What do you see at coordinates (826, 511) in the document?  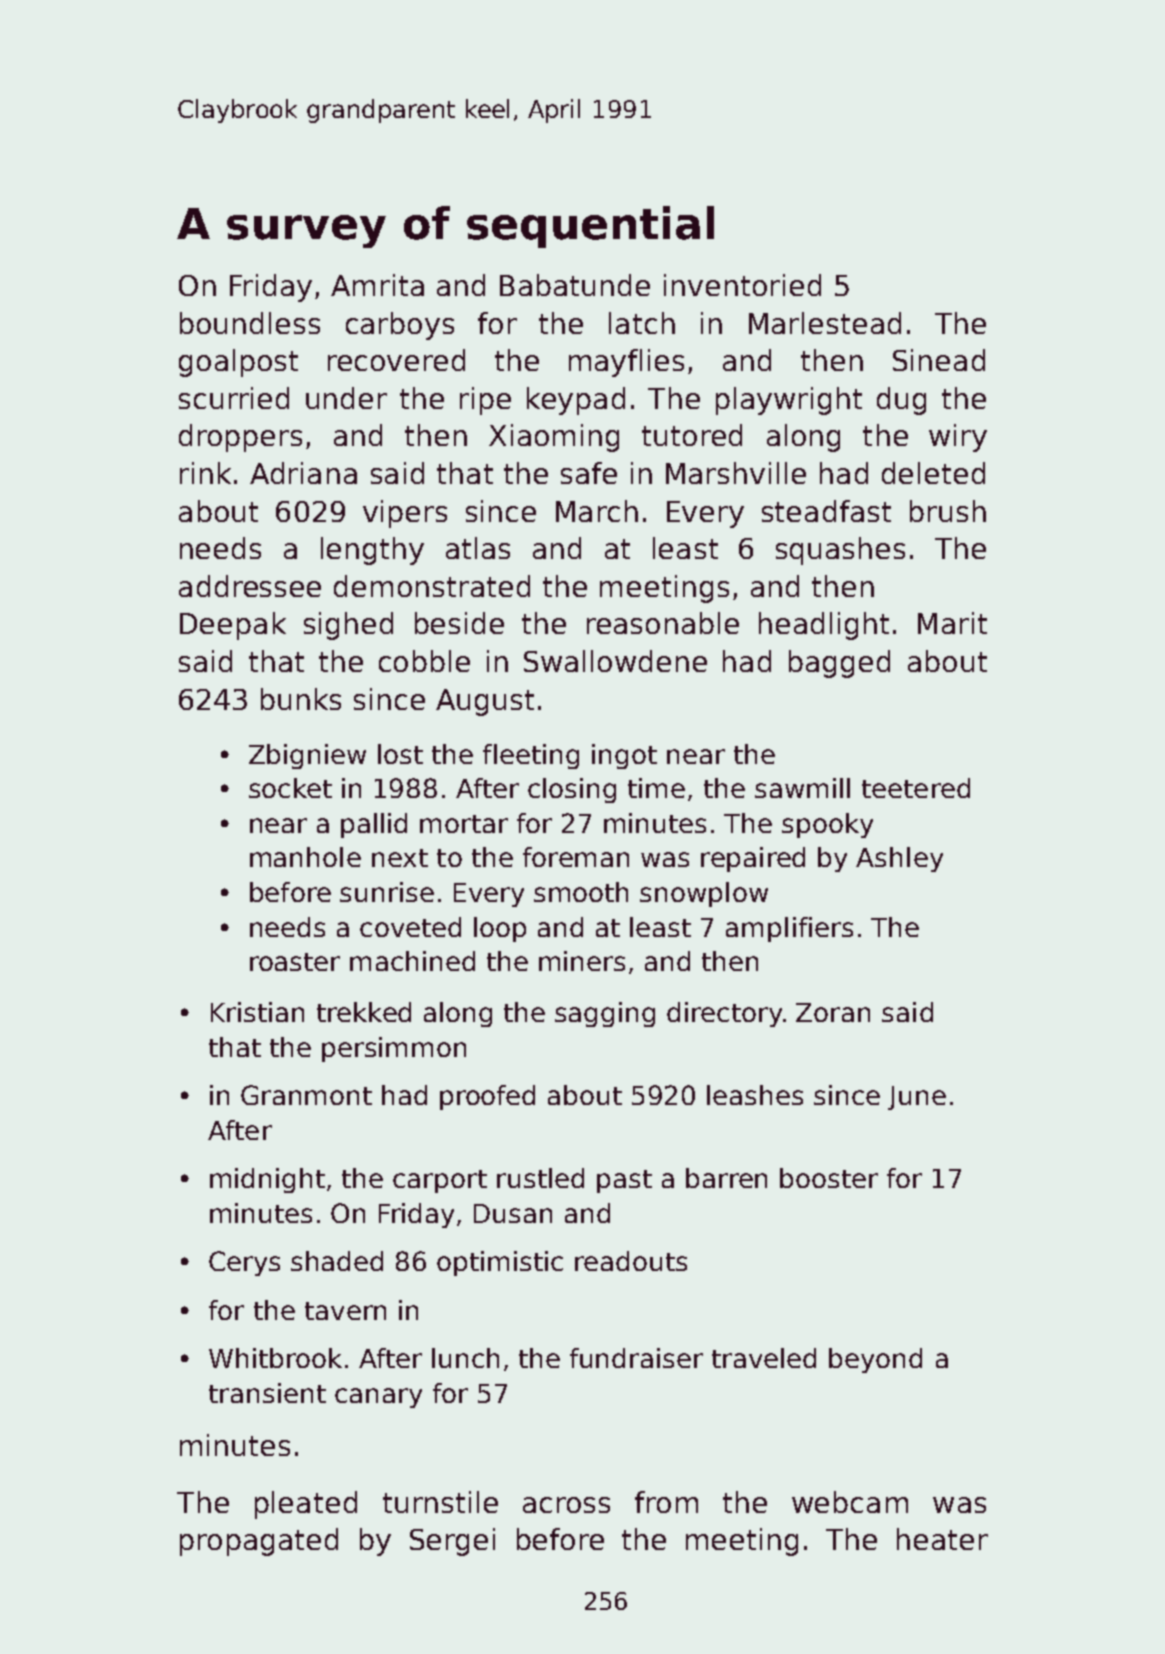 I see `steadfast` at bounding box center [826, 511].
